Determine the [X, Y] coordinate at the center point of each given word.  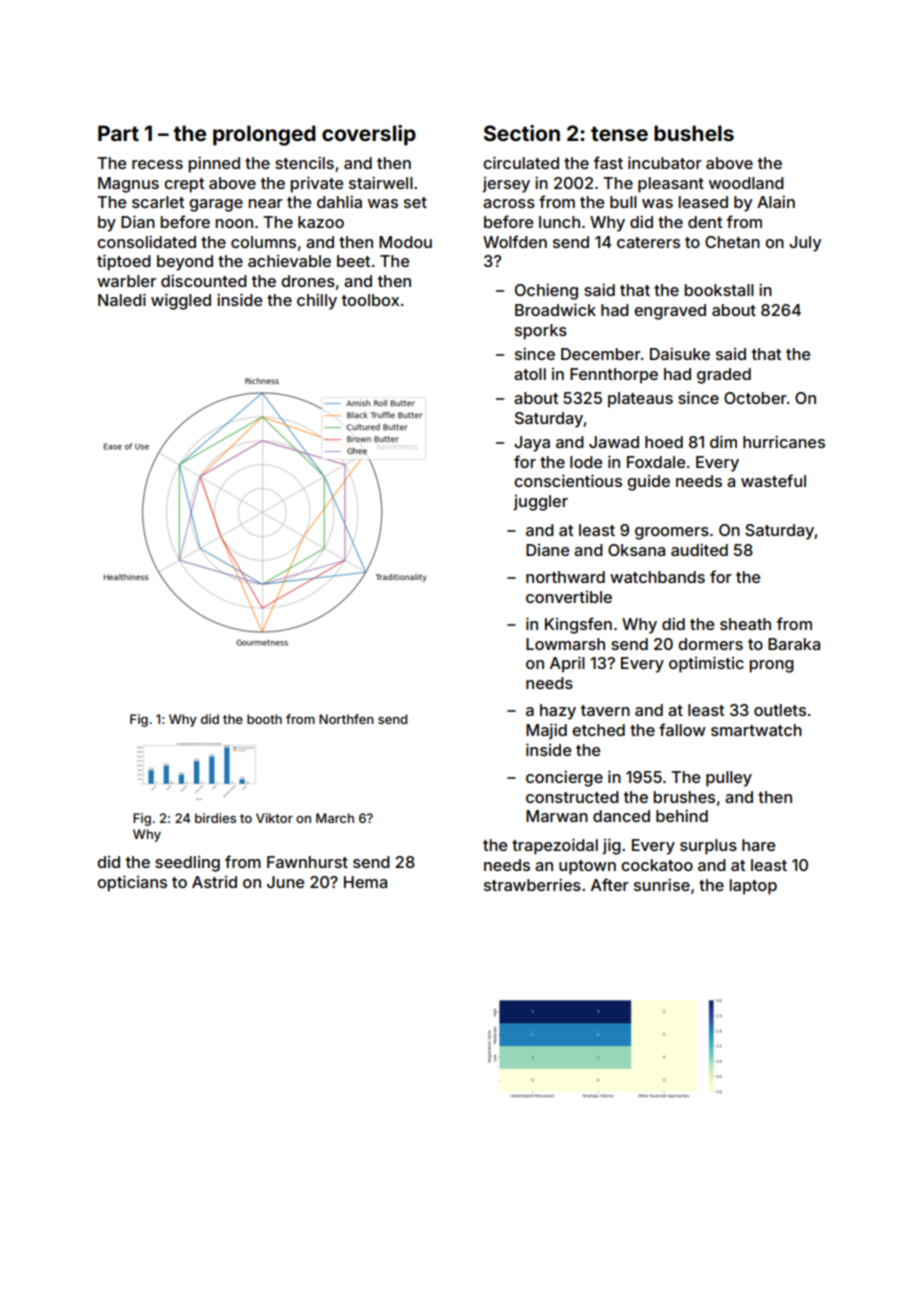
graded [724, 376]
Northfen [346, 719]
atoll [530, 374]
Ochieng [546, 291]
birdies [215, 818]
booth [264, 719]
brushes [684, 797]
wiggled [181, 301]
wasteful [773, 480]
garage [216, 205]
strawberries [532, 884]
